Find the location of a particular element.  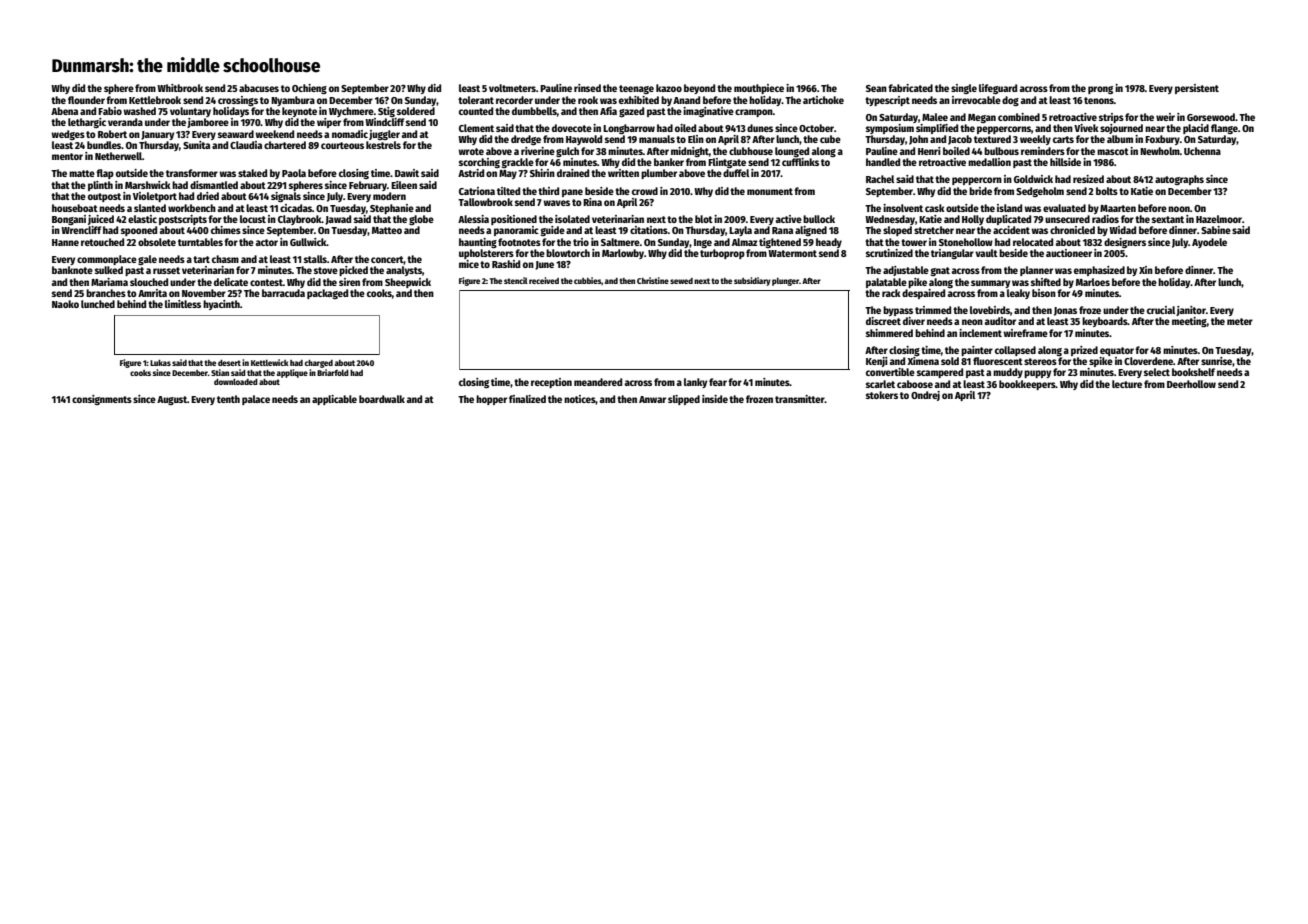

meandered is located at coordinates (598, 382).
